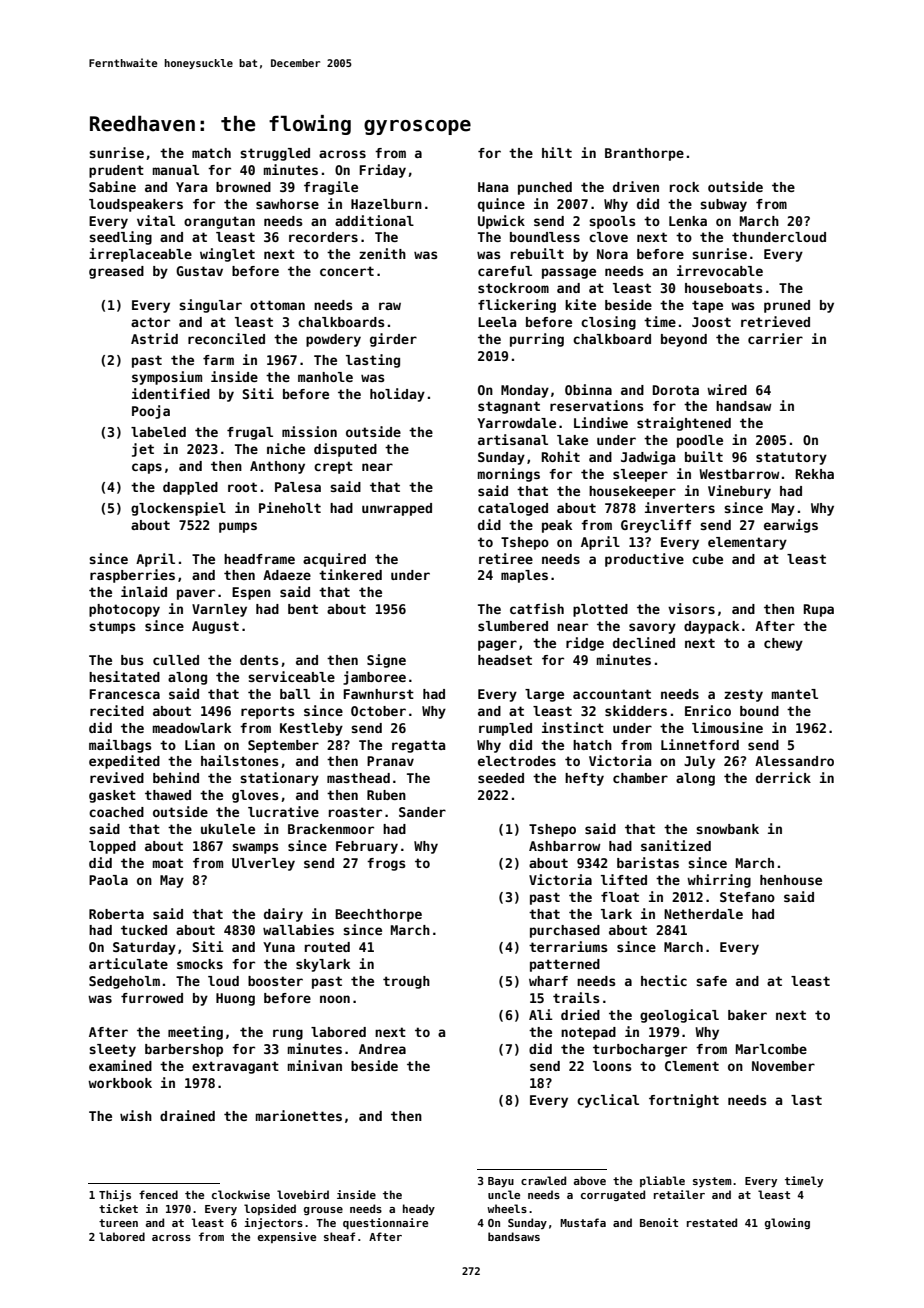 The height and width of the screenshot is (1308, 924). Describe the element at coordinates (644, 642) in the screenshot. I see `declined` at that location.
